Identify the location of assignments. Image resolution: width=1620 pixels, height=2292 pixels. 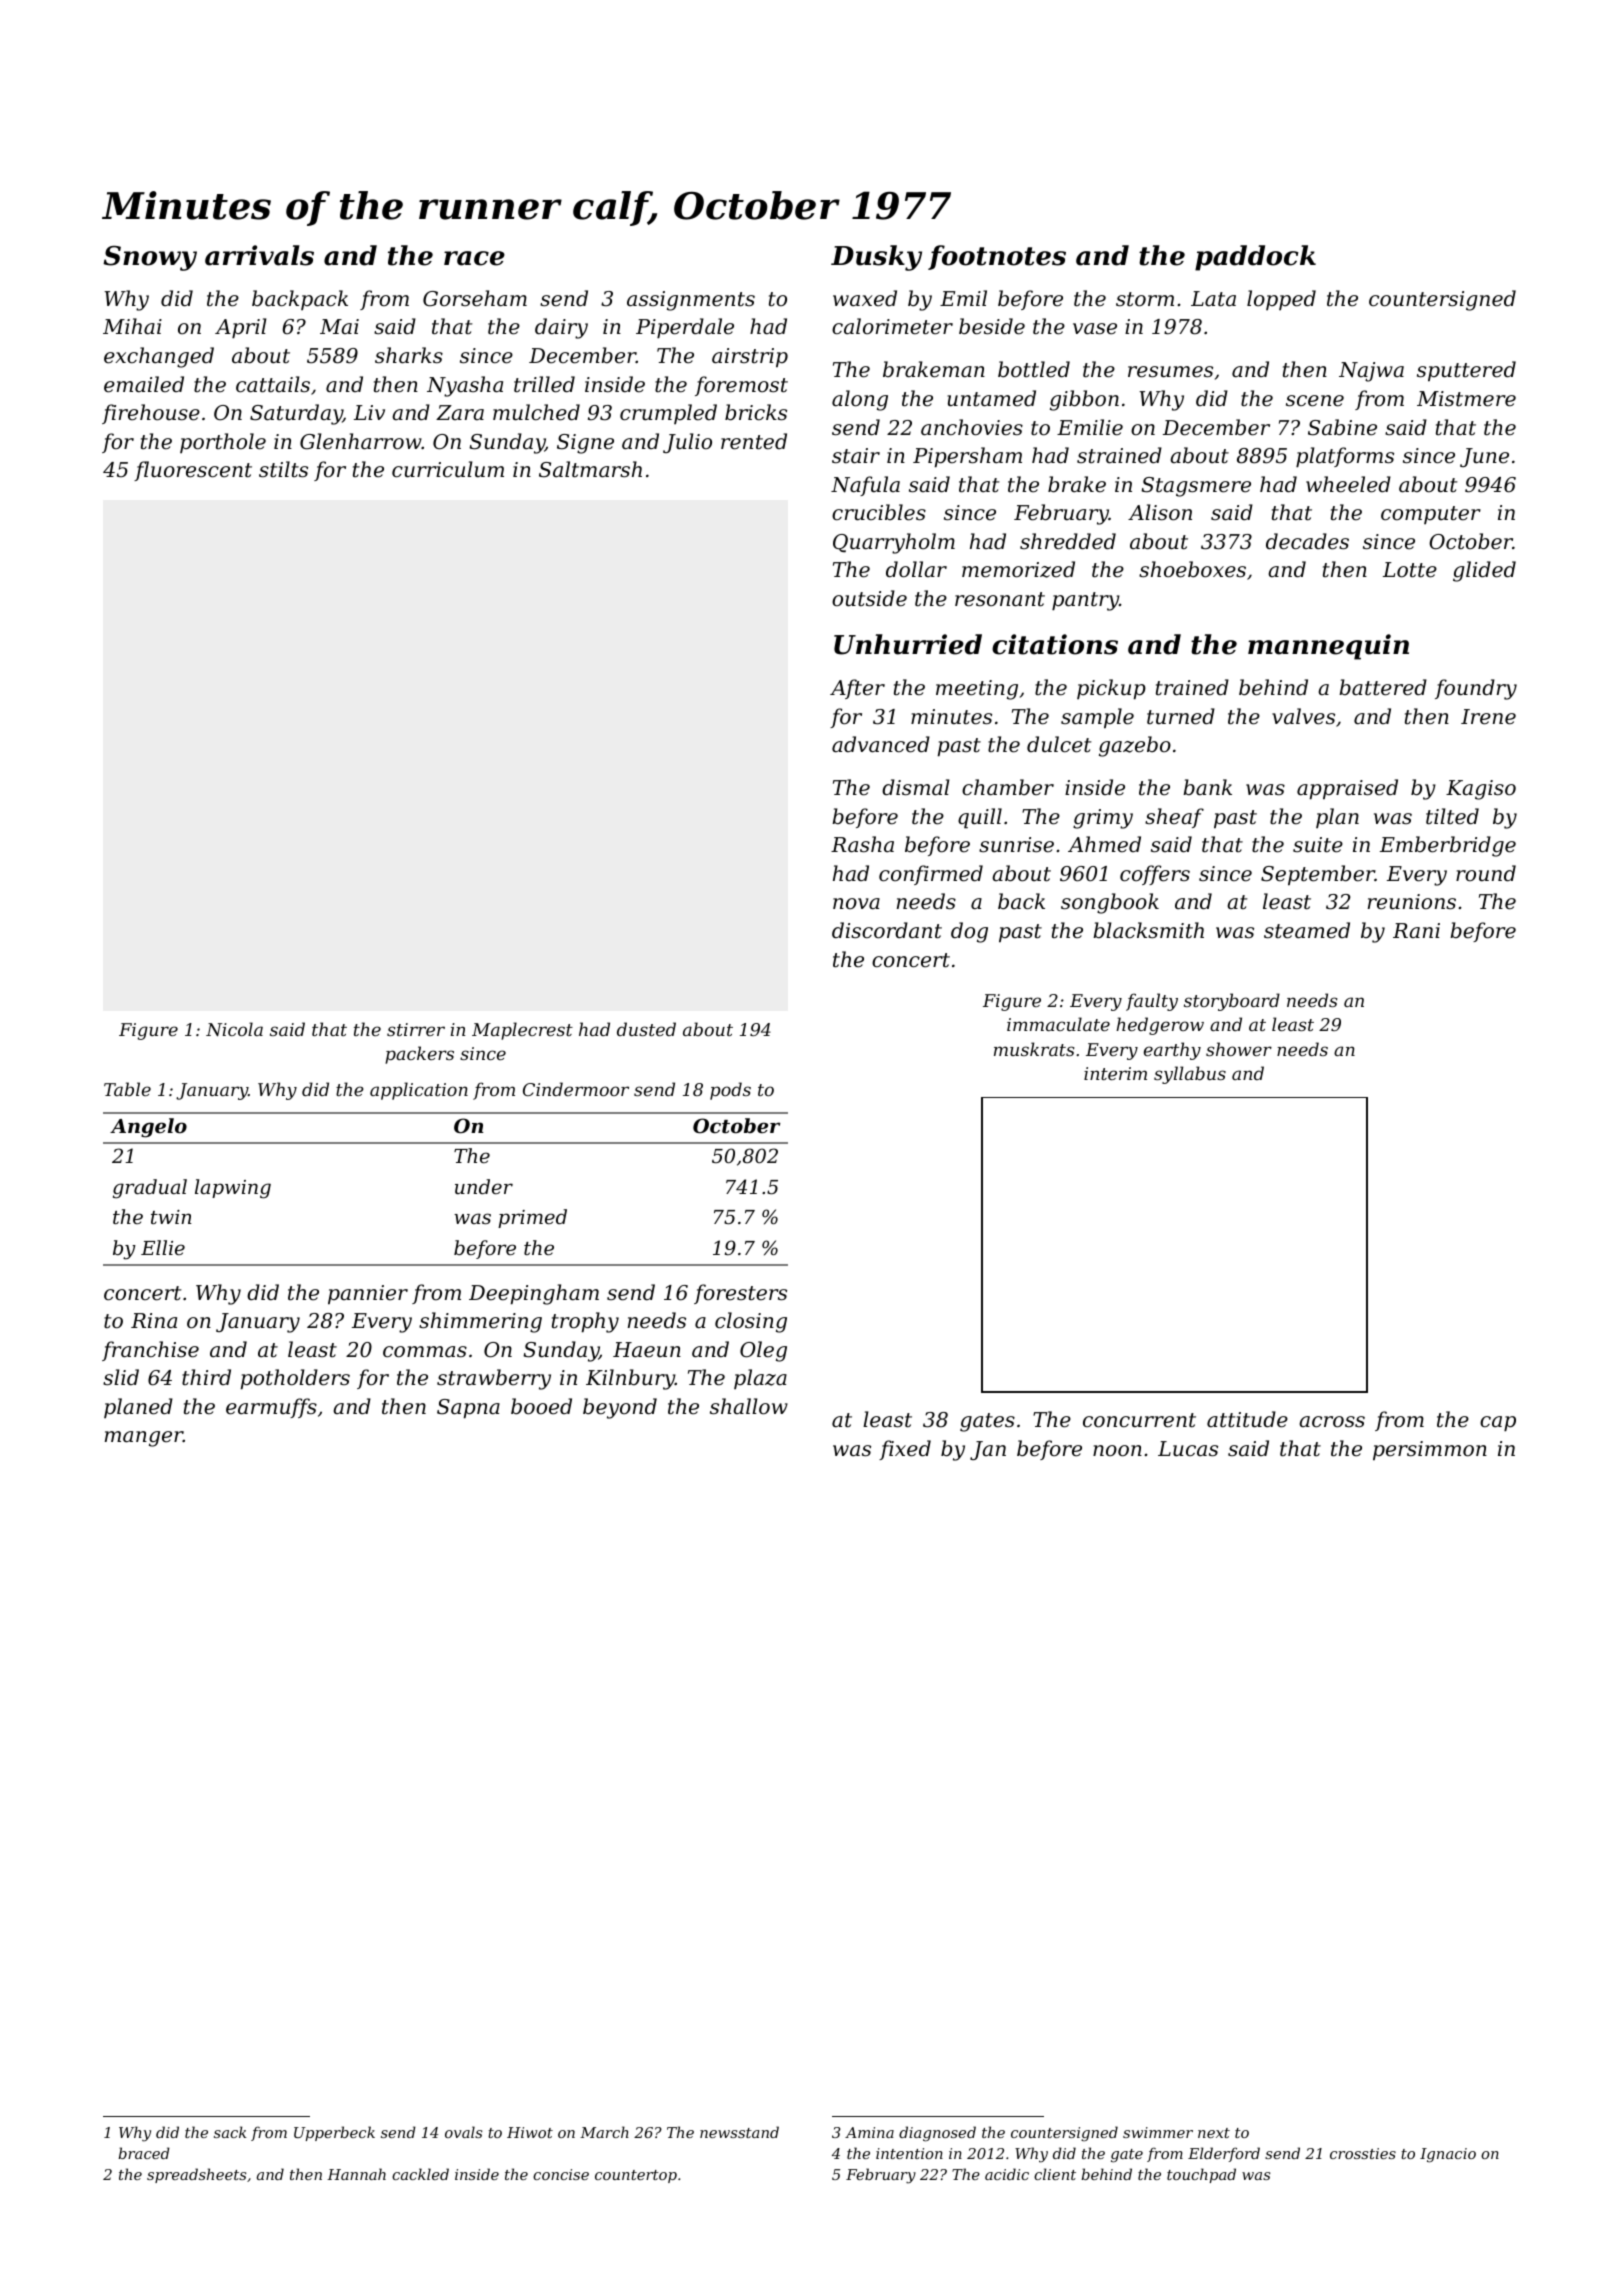
(691, 301).
